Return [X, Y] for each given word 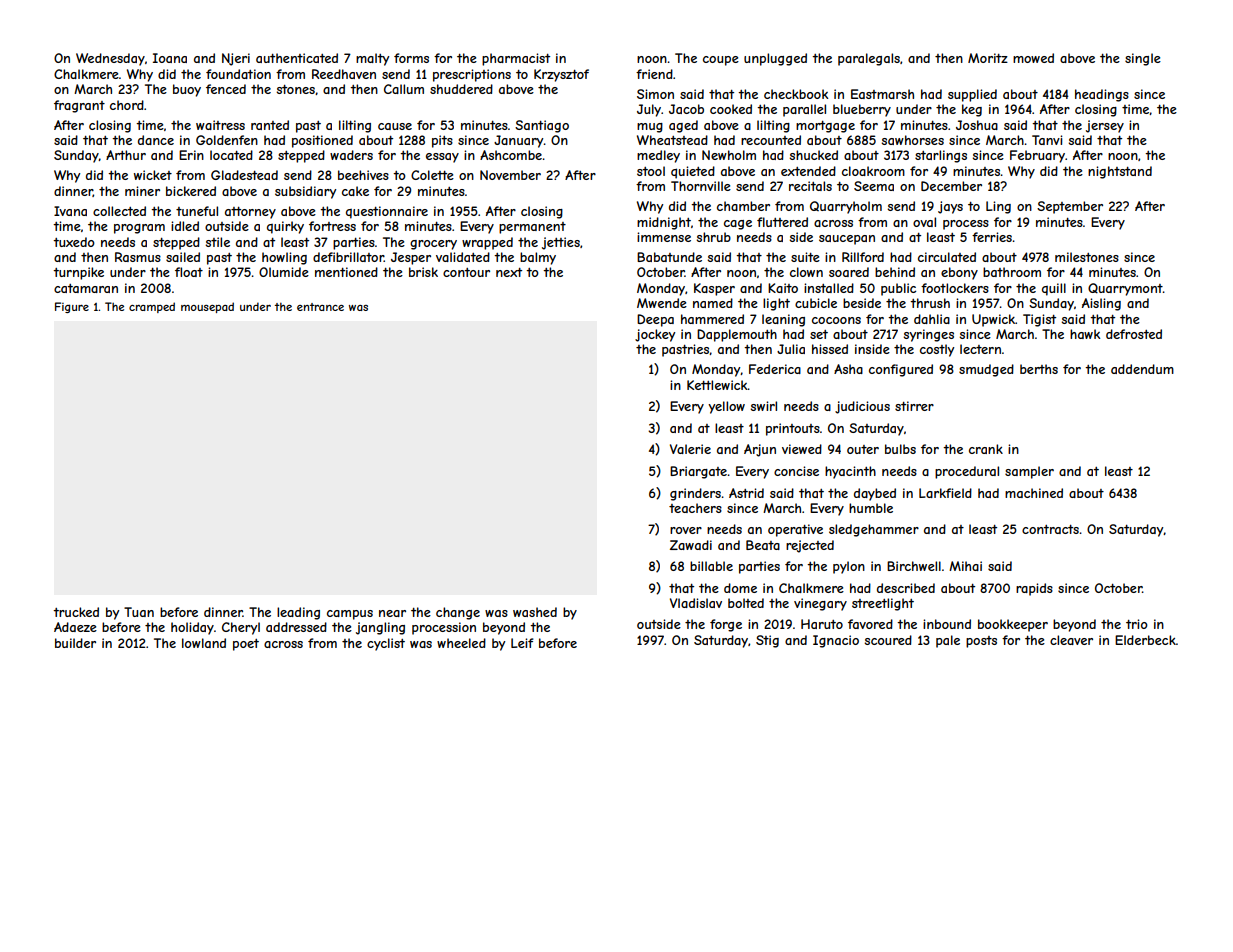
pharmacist [516, 59]
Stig [767, 641]
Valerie [690, 449]
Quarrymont [1125, 289]
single [1143, 59]
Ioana [170, 58]
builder [75, 643]
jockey [655, 335]
